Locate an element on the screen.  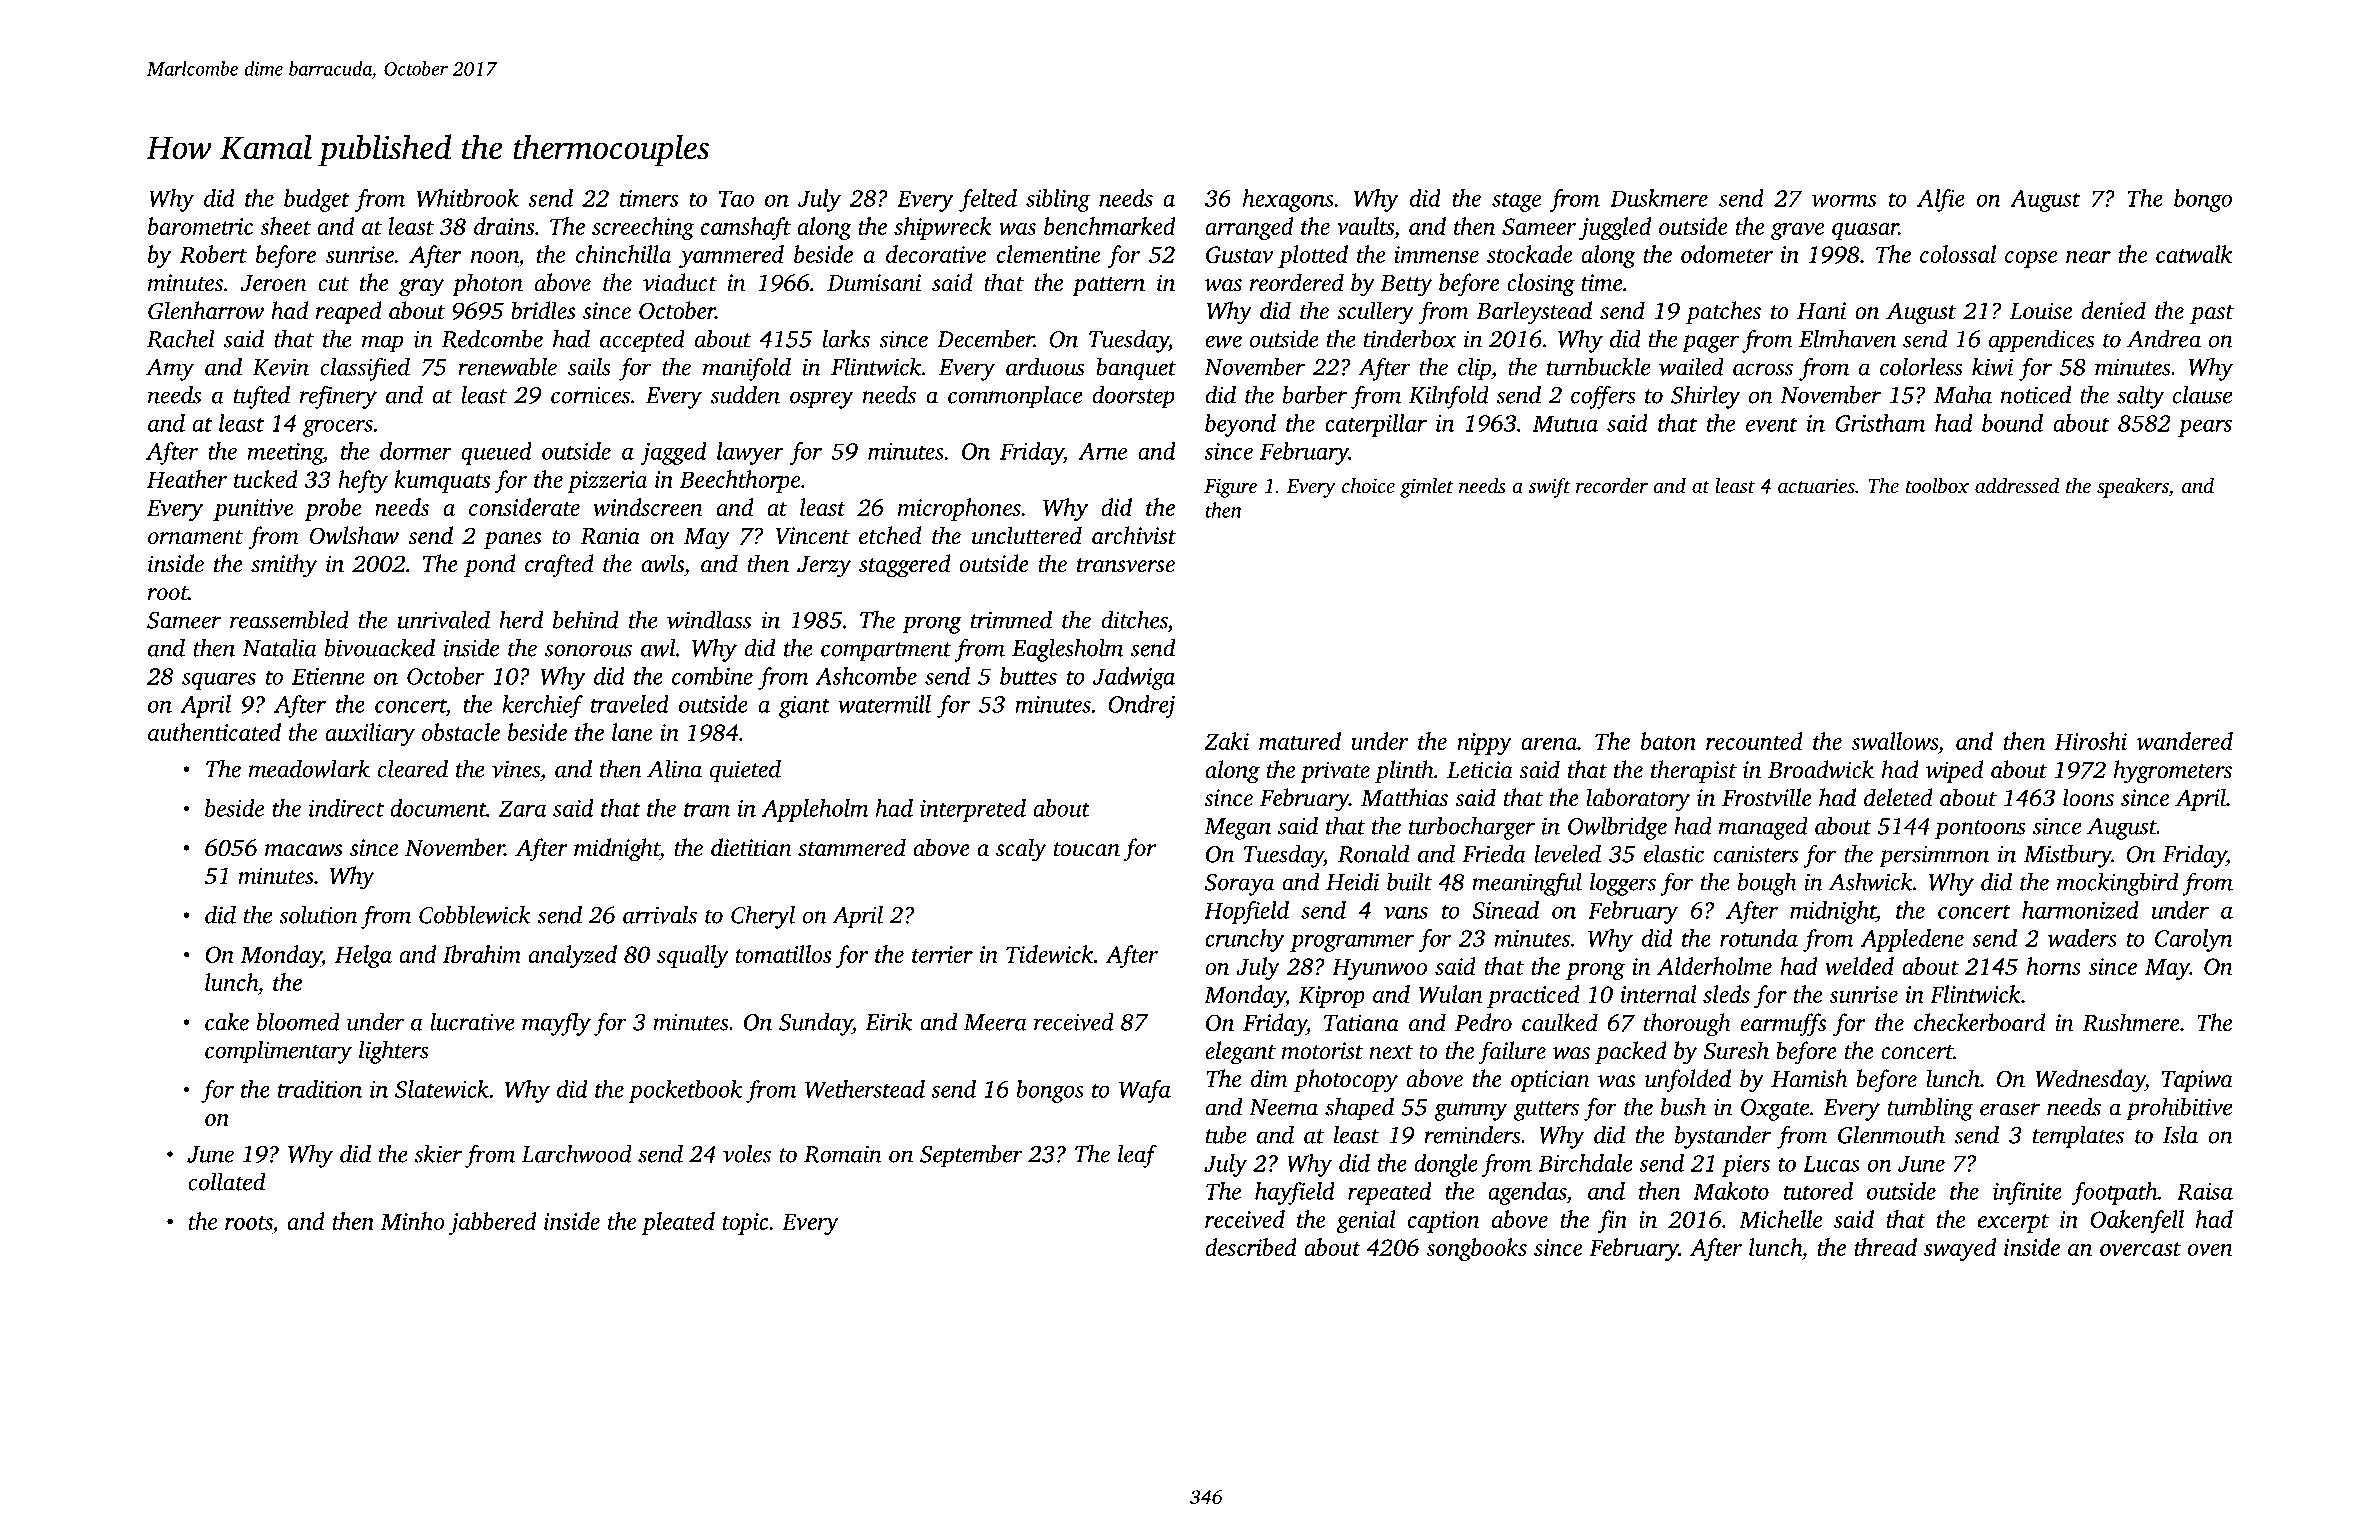
solution is located at coordinates (318, 915).
